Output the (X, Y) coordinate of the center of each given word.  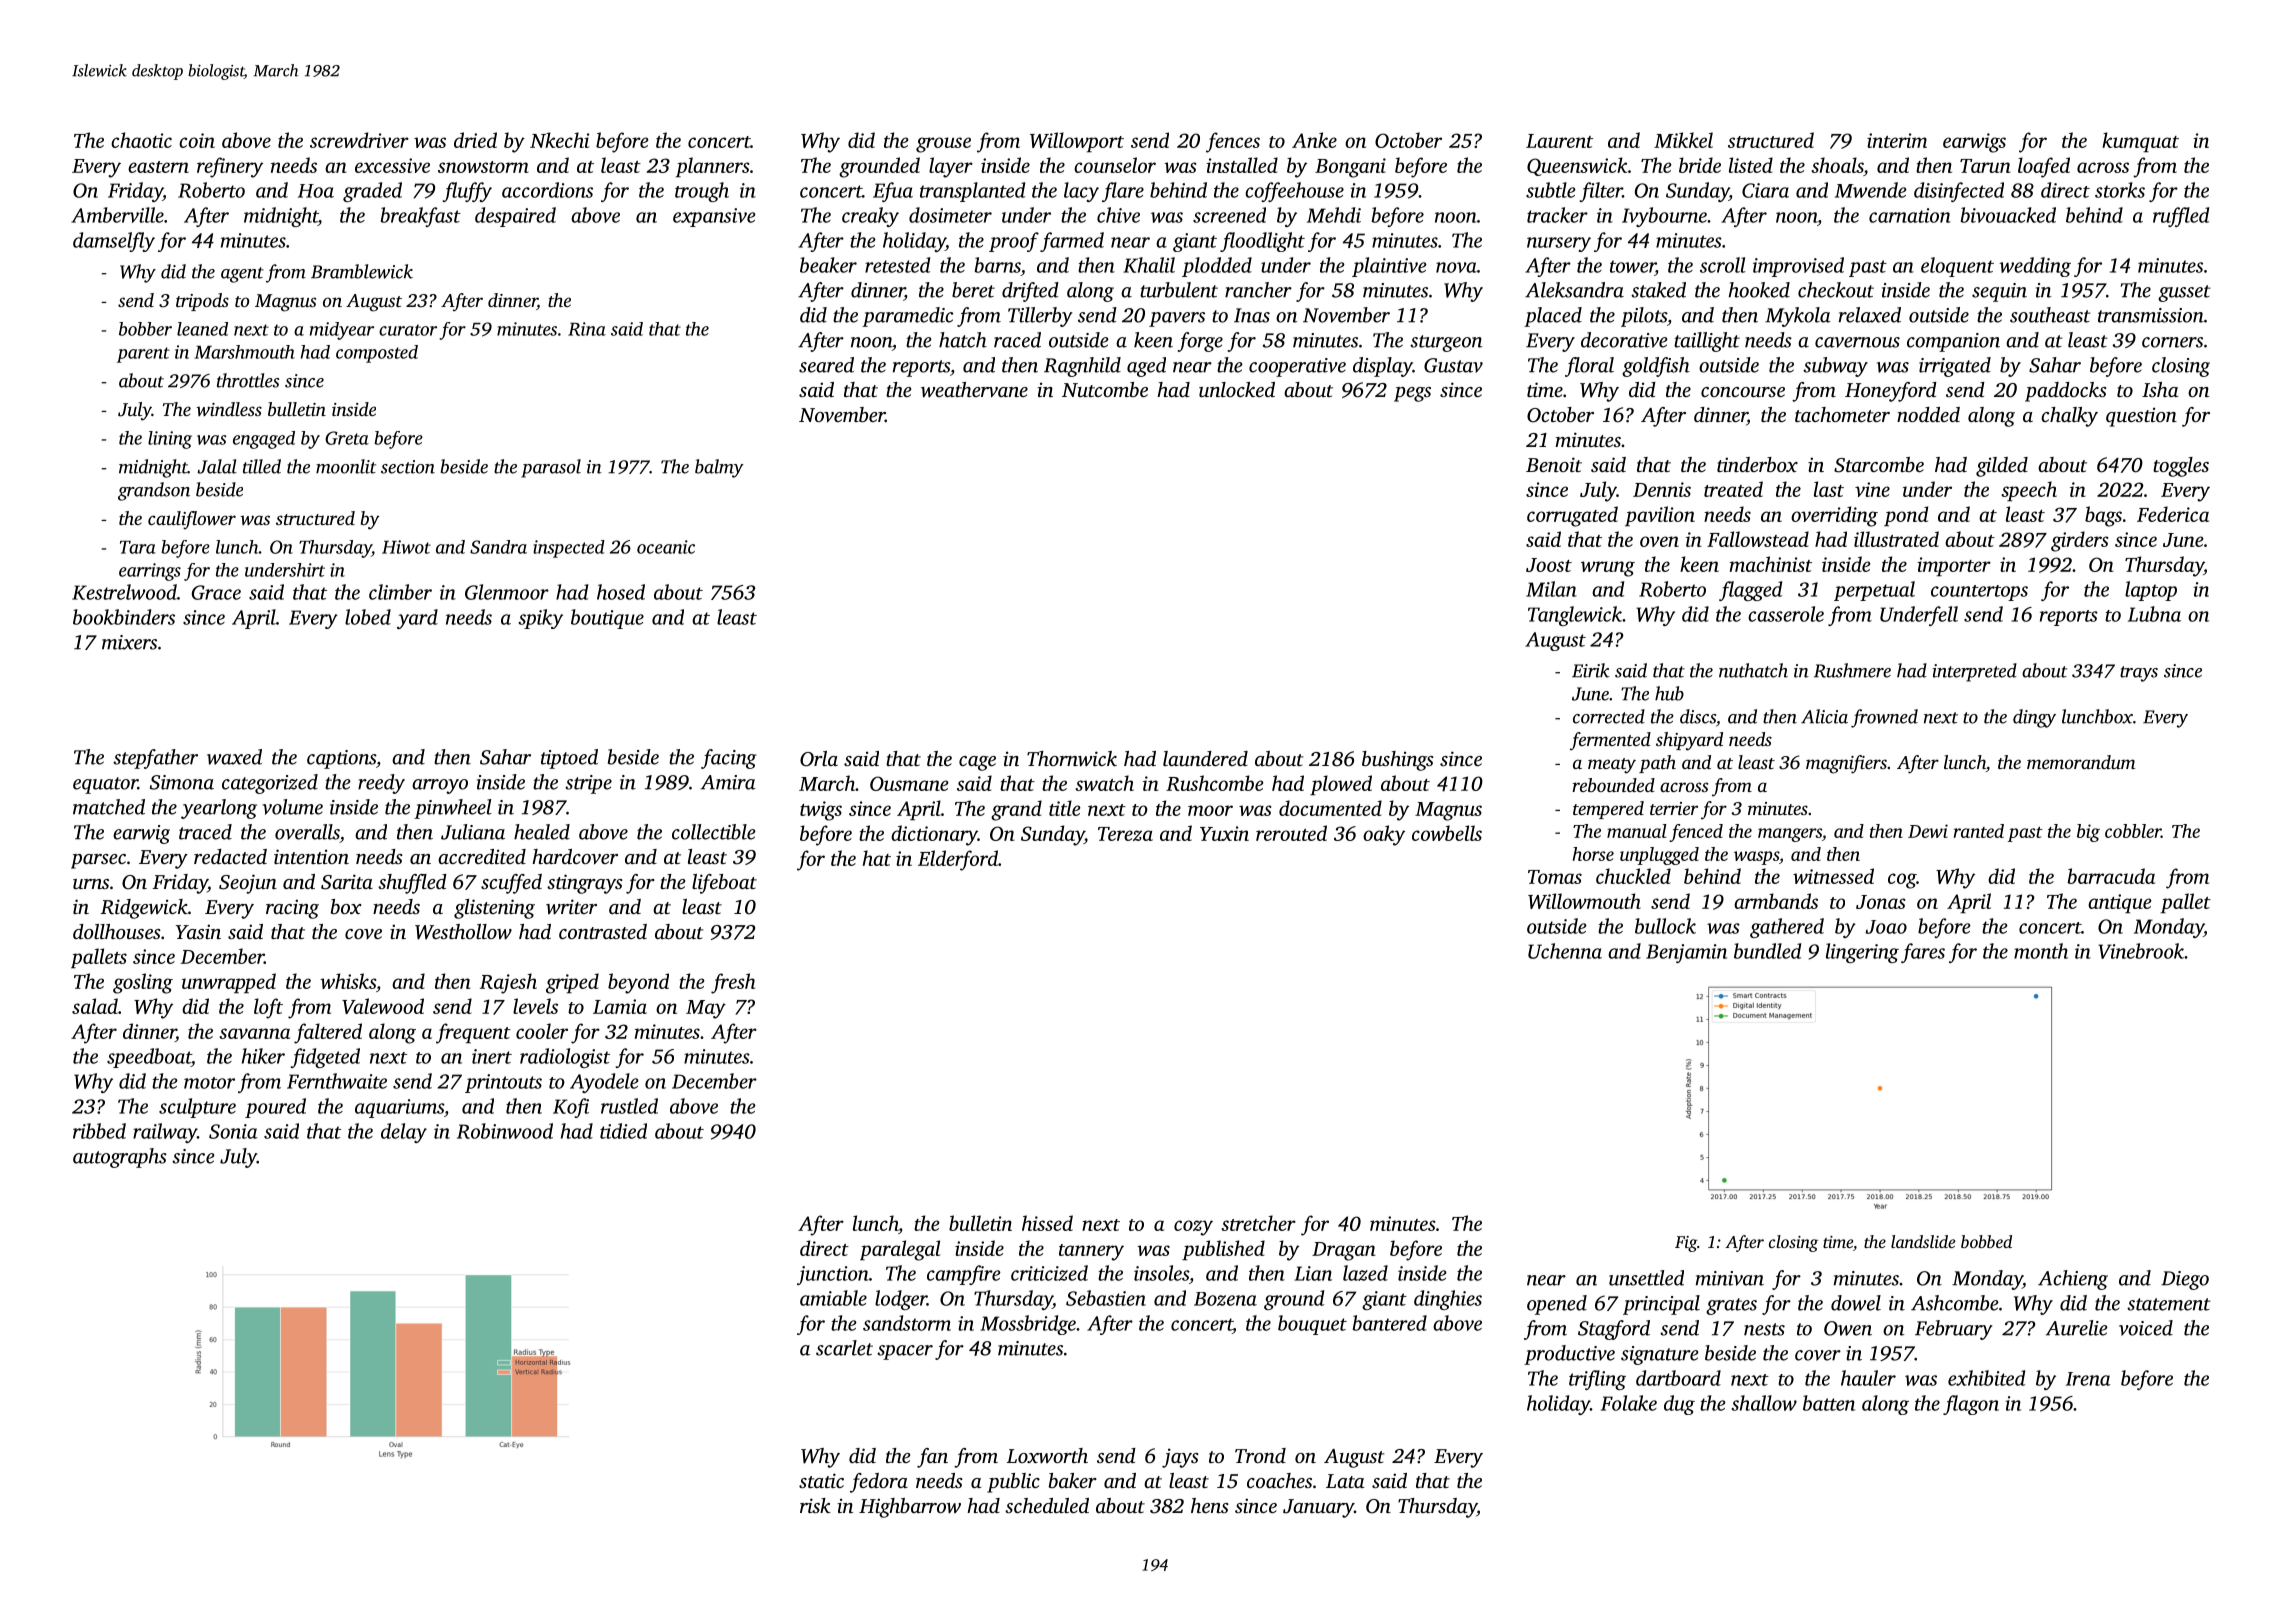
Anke (1314, 140)
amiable (833, 1298)
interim (1897, 140)
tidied (623, 1131)
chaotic (141, 140)
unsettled (1646, 1278)
